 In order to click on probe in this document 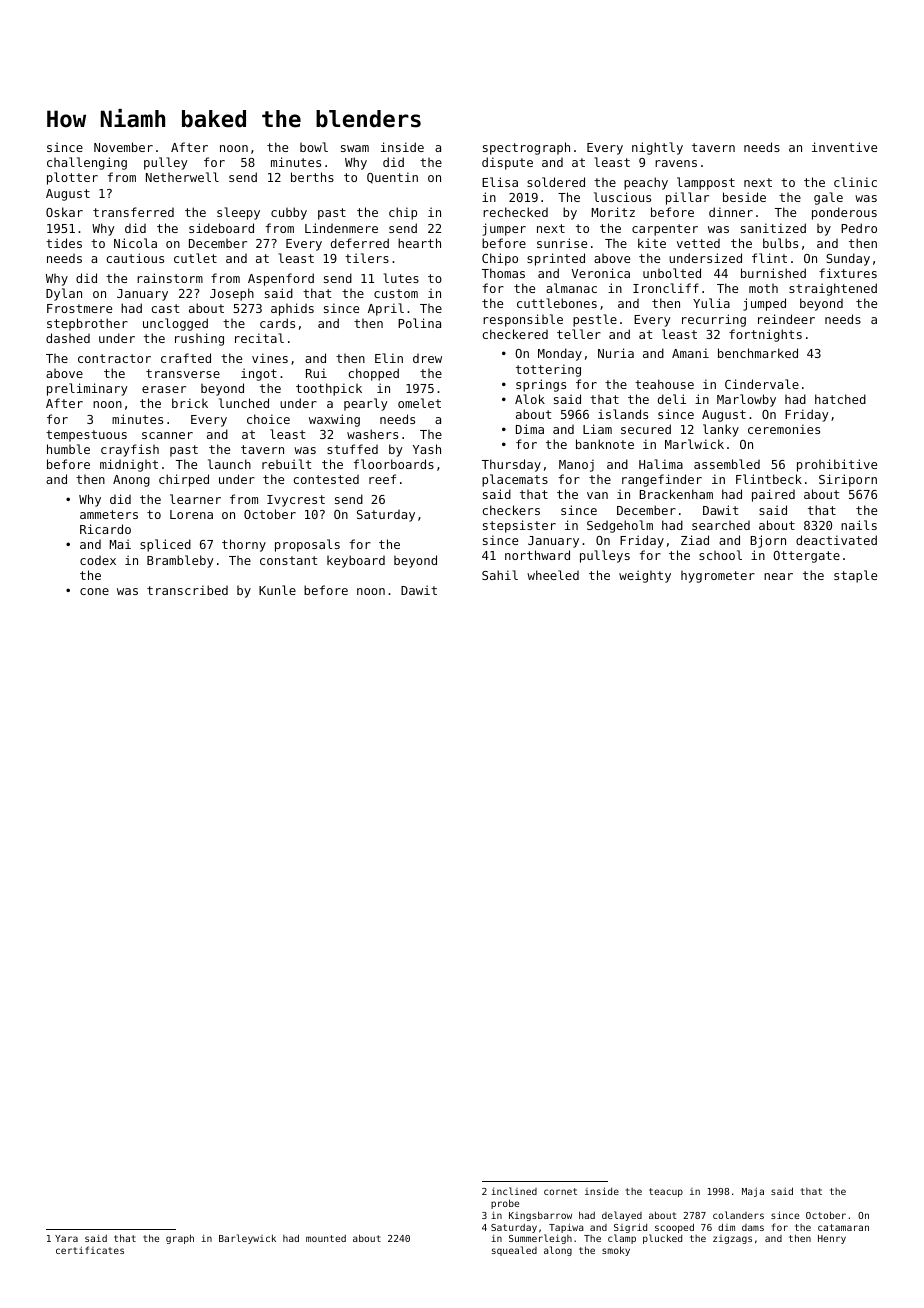, I will do `click(505, 1204)`.
